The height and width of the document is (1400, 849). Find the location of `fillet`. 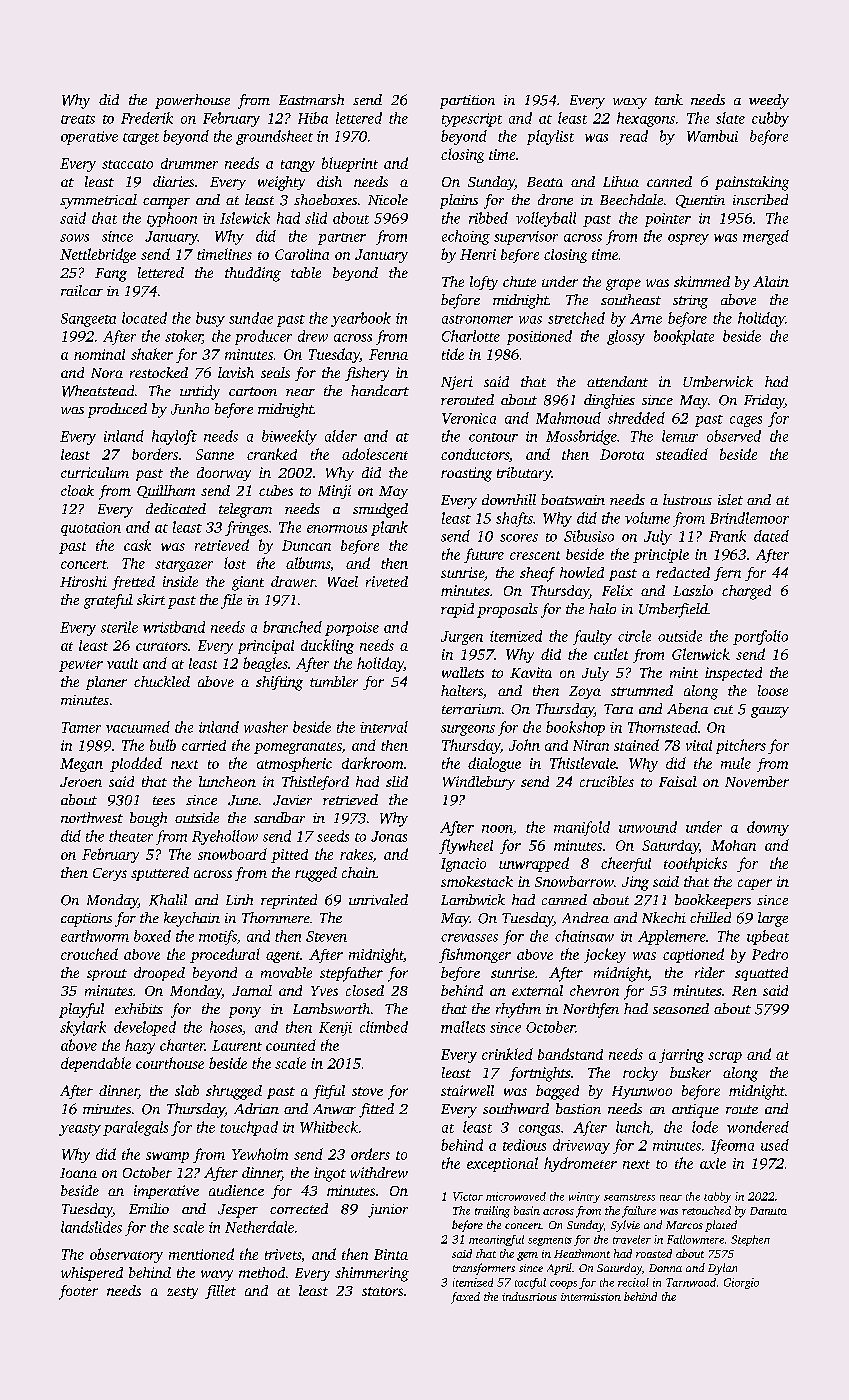

fillet is located at coordinates (220, 1292).
